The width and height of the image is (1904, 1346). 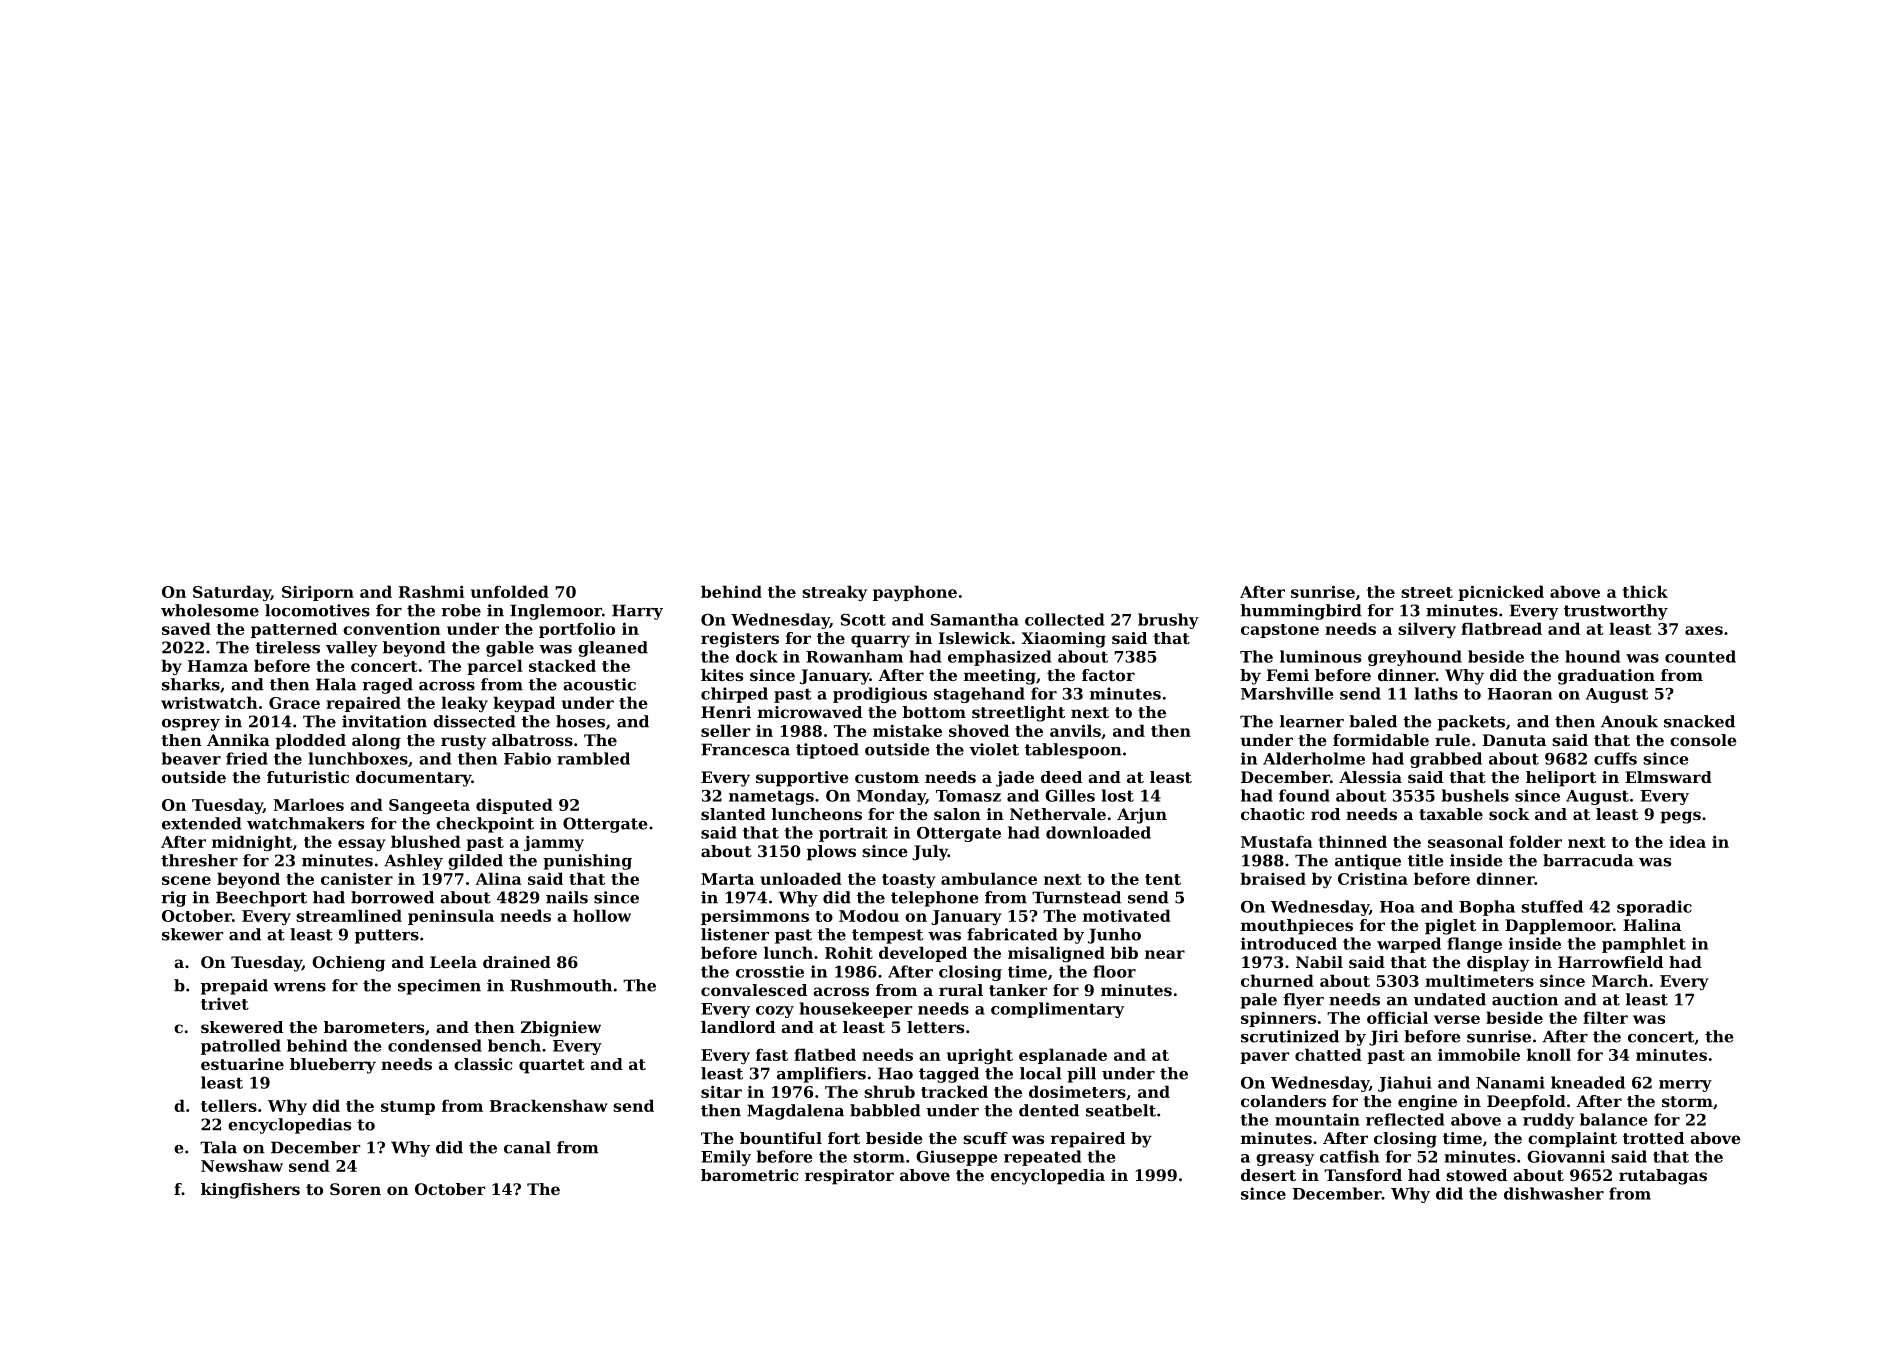 What do you see at coordinates (1704, 630) in the image?
I see `axes` at bounding box center [1704, 630].
